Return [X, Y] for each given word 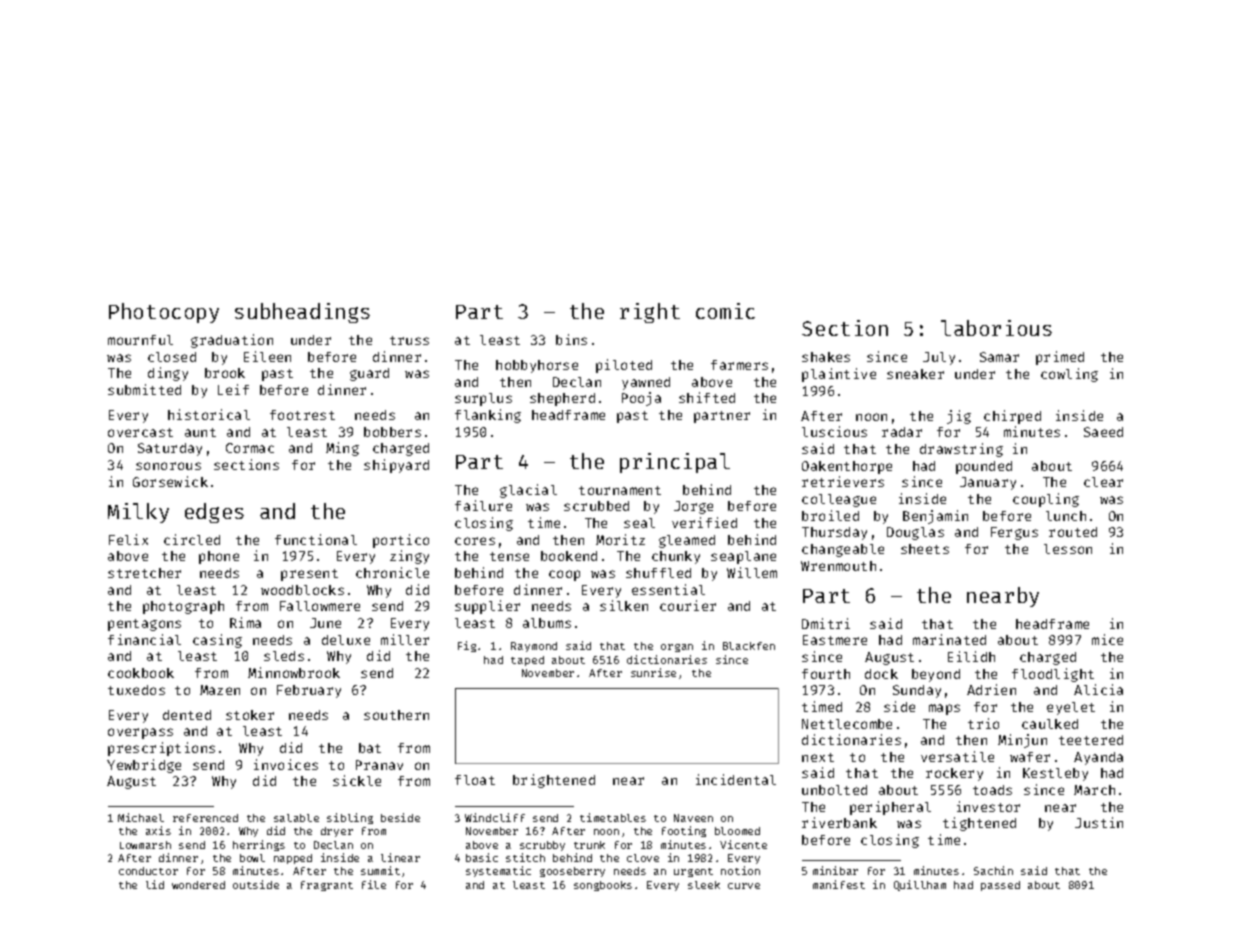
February [309, 691]
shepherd [562, 399]
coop [564, 575]
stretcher [144, 573]
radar [902, 432]
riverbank [839, 822]
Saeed [1103, 432]
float [475, 780]
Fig [467, 646]
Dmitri [826, 623]
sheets [925, 549]
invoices [286, 764]
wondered [198, 885]
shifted [707, 397]
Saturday [170, 449]
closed [172, 357]
